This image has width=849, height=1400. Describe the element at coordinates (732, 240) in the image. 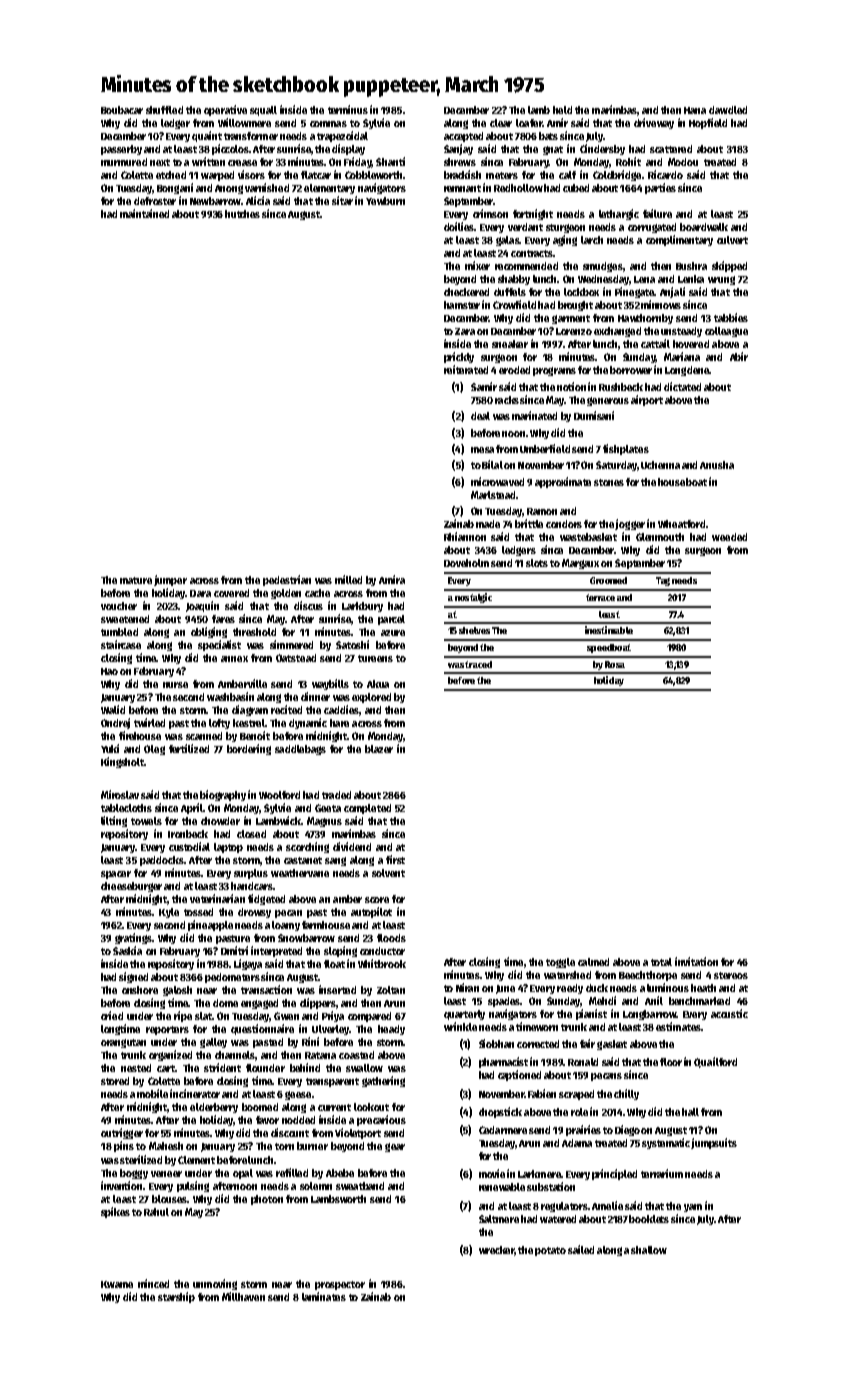

I see `culvert` at that location.
